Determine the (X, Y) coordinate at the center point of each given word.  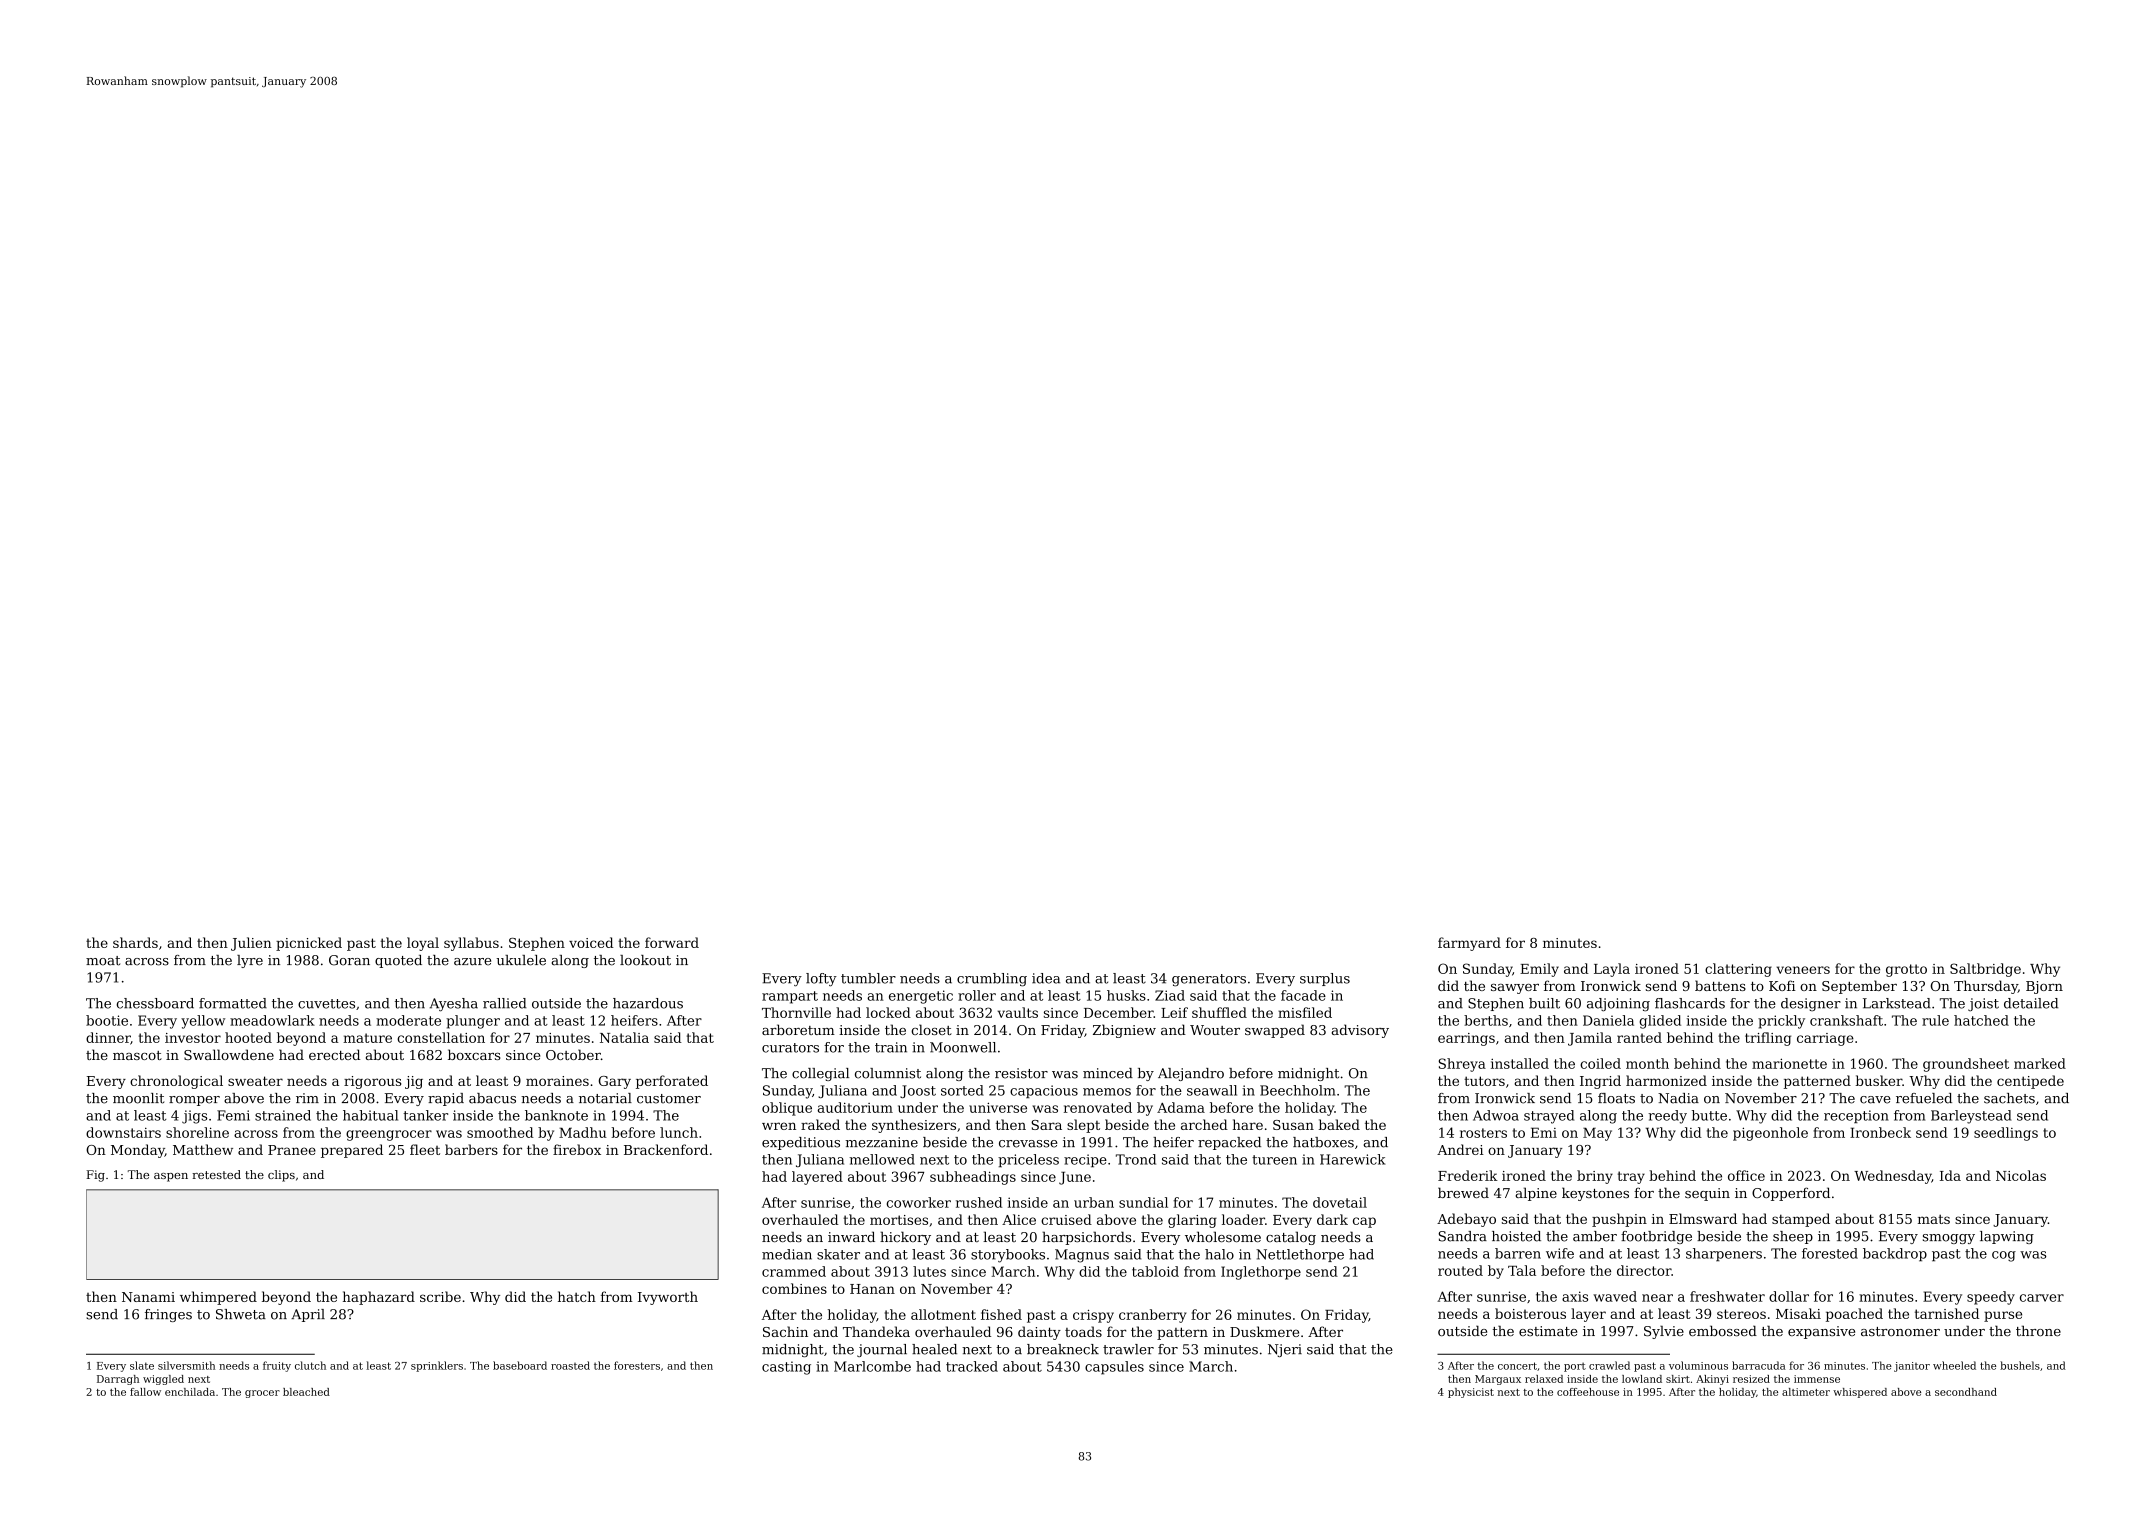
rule (1935, 1020)
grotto (1906, 970)
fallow (145, 1392)
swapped (1275, 1031)
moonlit (138, 1098)
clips (281, 1176)
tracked (972, 1366)
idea (1046, 978)
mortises (899, 1220)
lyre (250, 961)
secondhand (1966, 1392)
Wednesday (1892, 1177)
